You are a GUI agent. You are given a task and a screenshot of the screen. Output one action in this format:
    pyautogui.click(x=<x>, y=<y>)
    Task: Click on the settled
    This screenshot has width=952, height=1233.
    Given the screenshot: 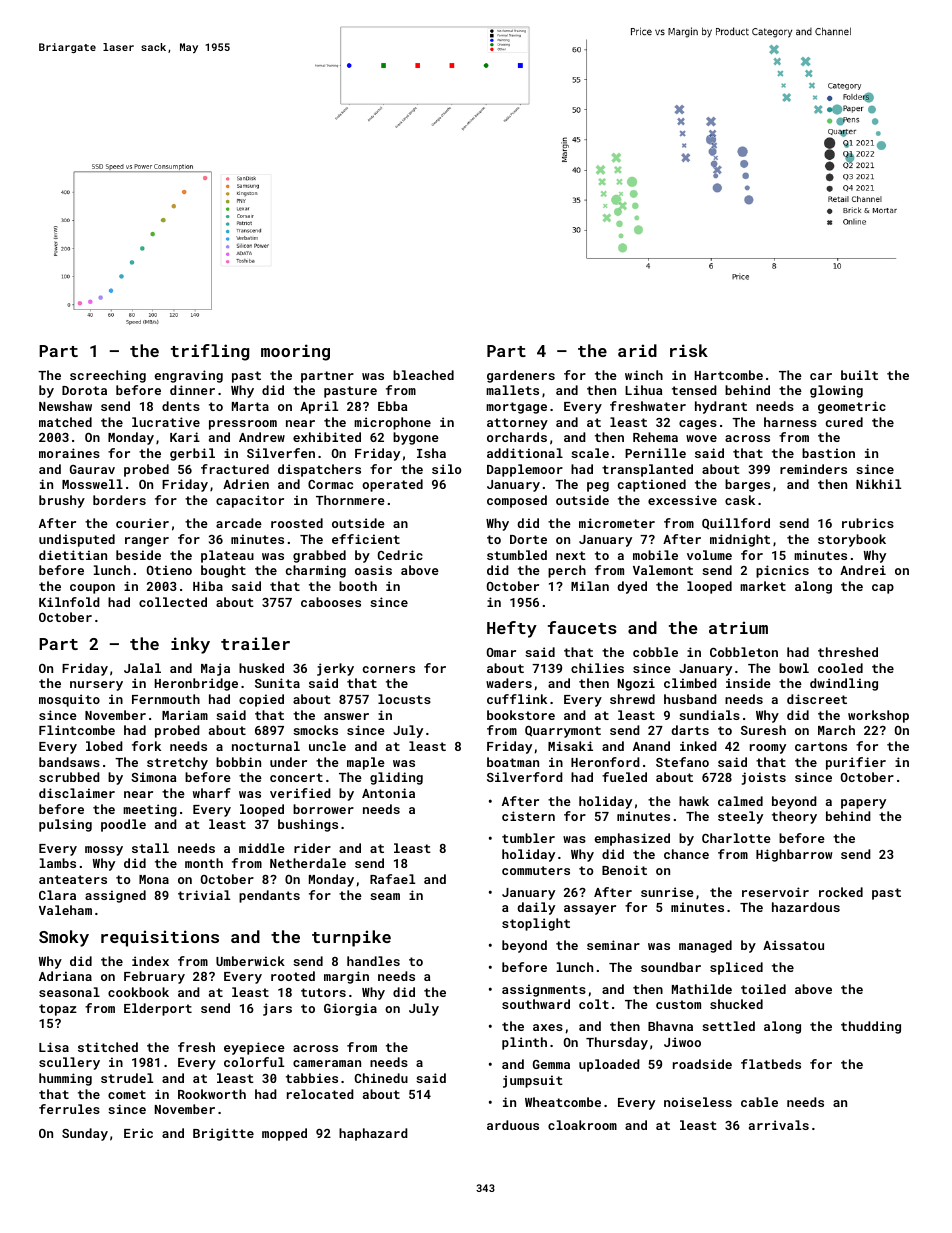 What is the action you would take?
    pyautogui.click(x=728, y=1026)
